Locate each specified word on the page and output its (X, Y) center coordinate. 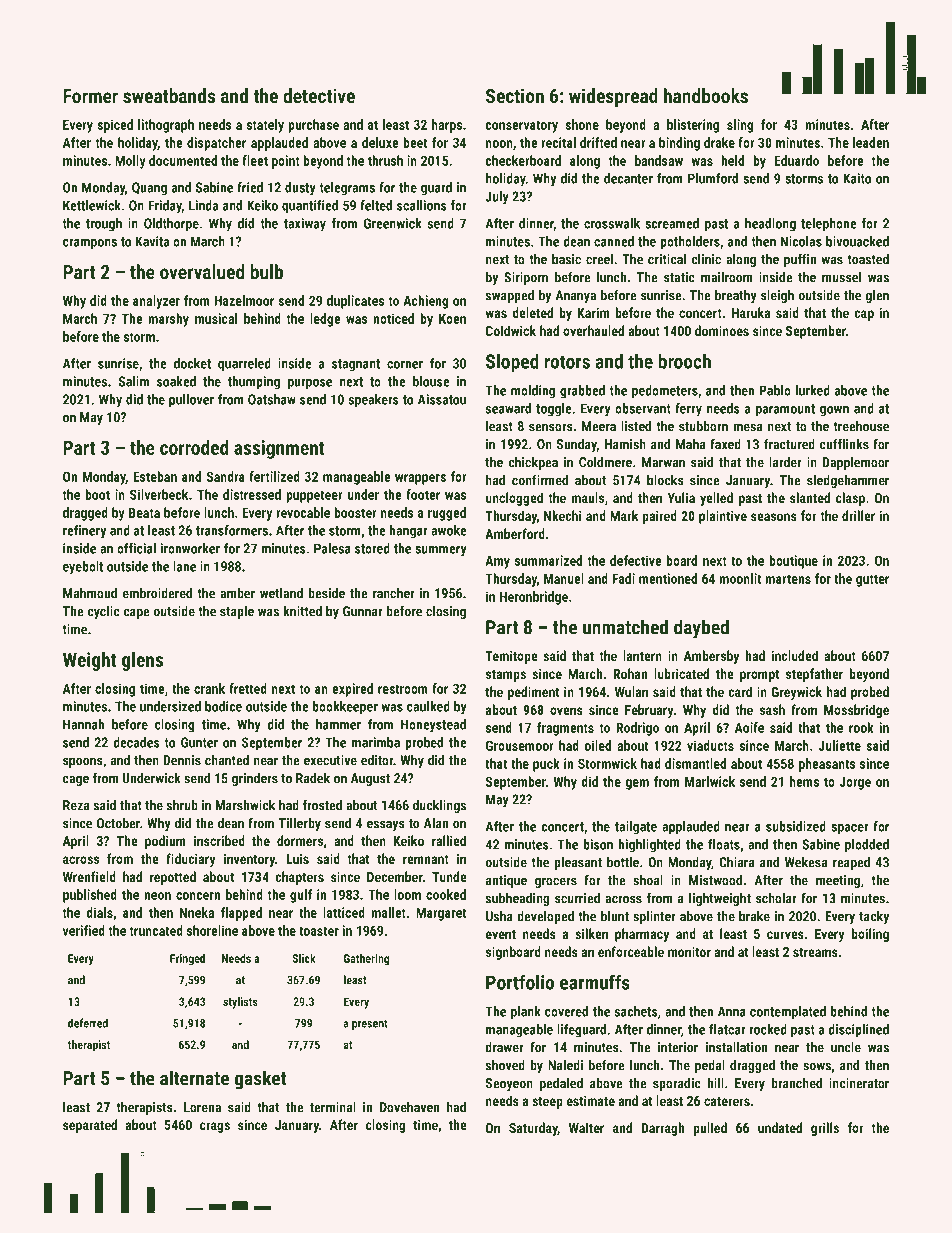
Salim (134, 381)
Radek (313, 778)
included (795, 655)
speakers (374, 401)
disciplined (858, 1031)
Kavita (152, 241)
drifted (598, 142)
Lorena (202, 1107)
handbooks (706, 95)
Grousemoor (520, 745)
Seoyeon (509, 1084)
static (679, 277)
